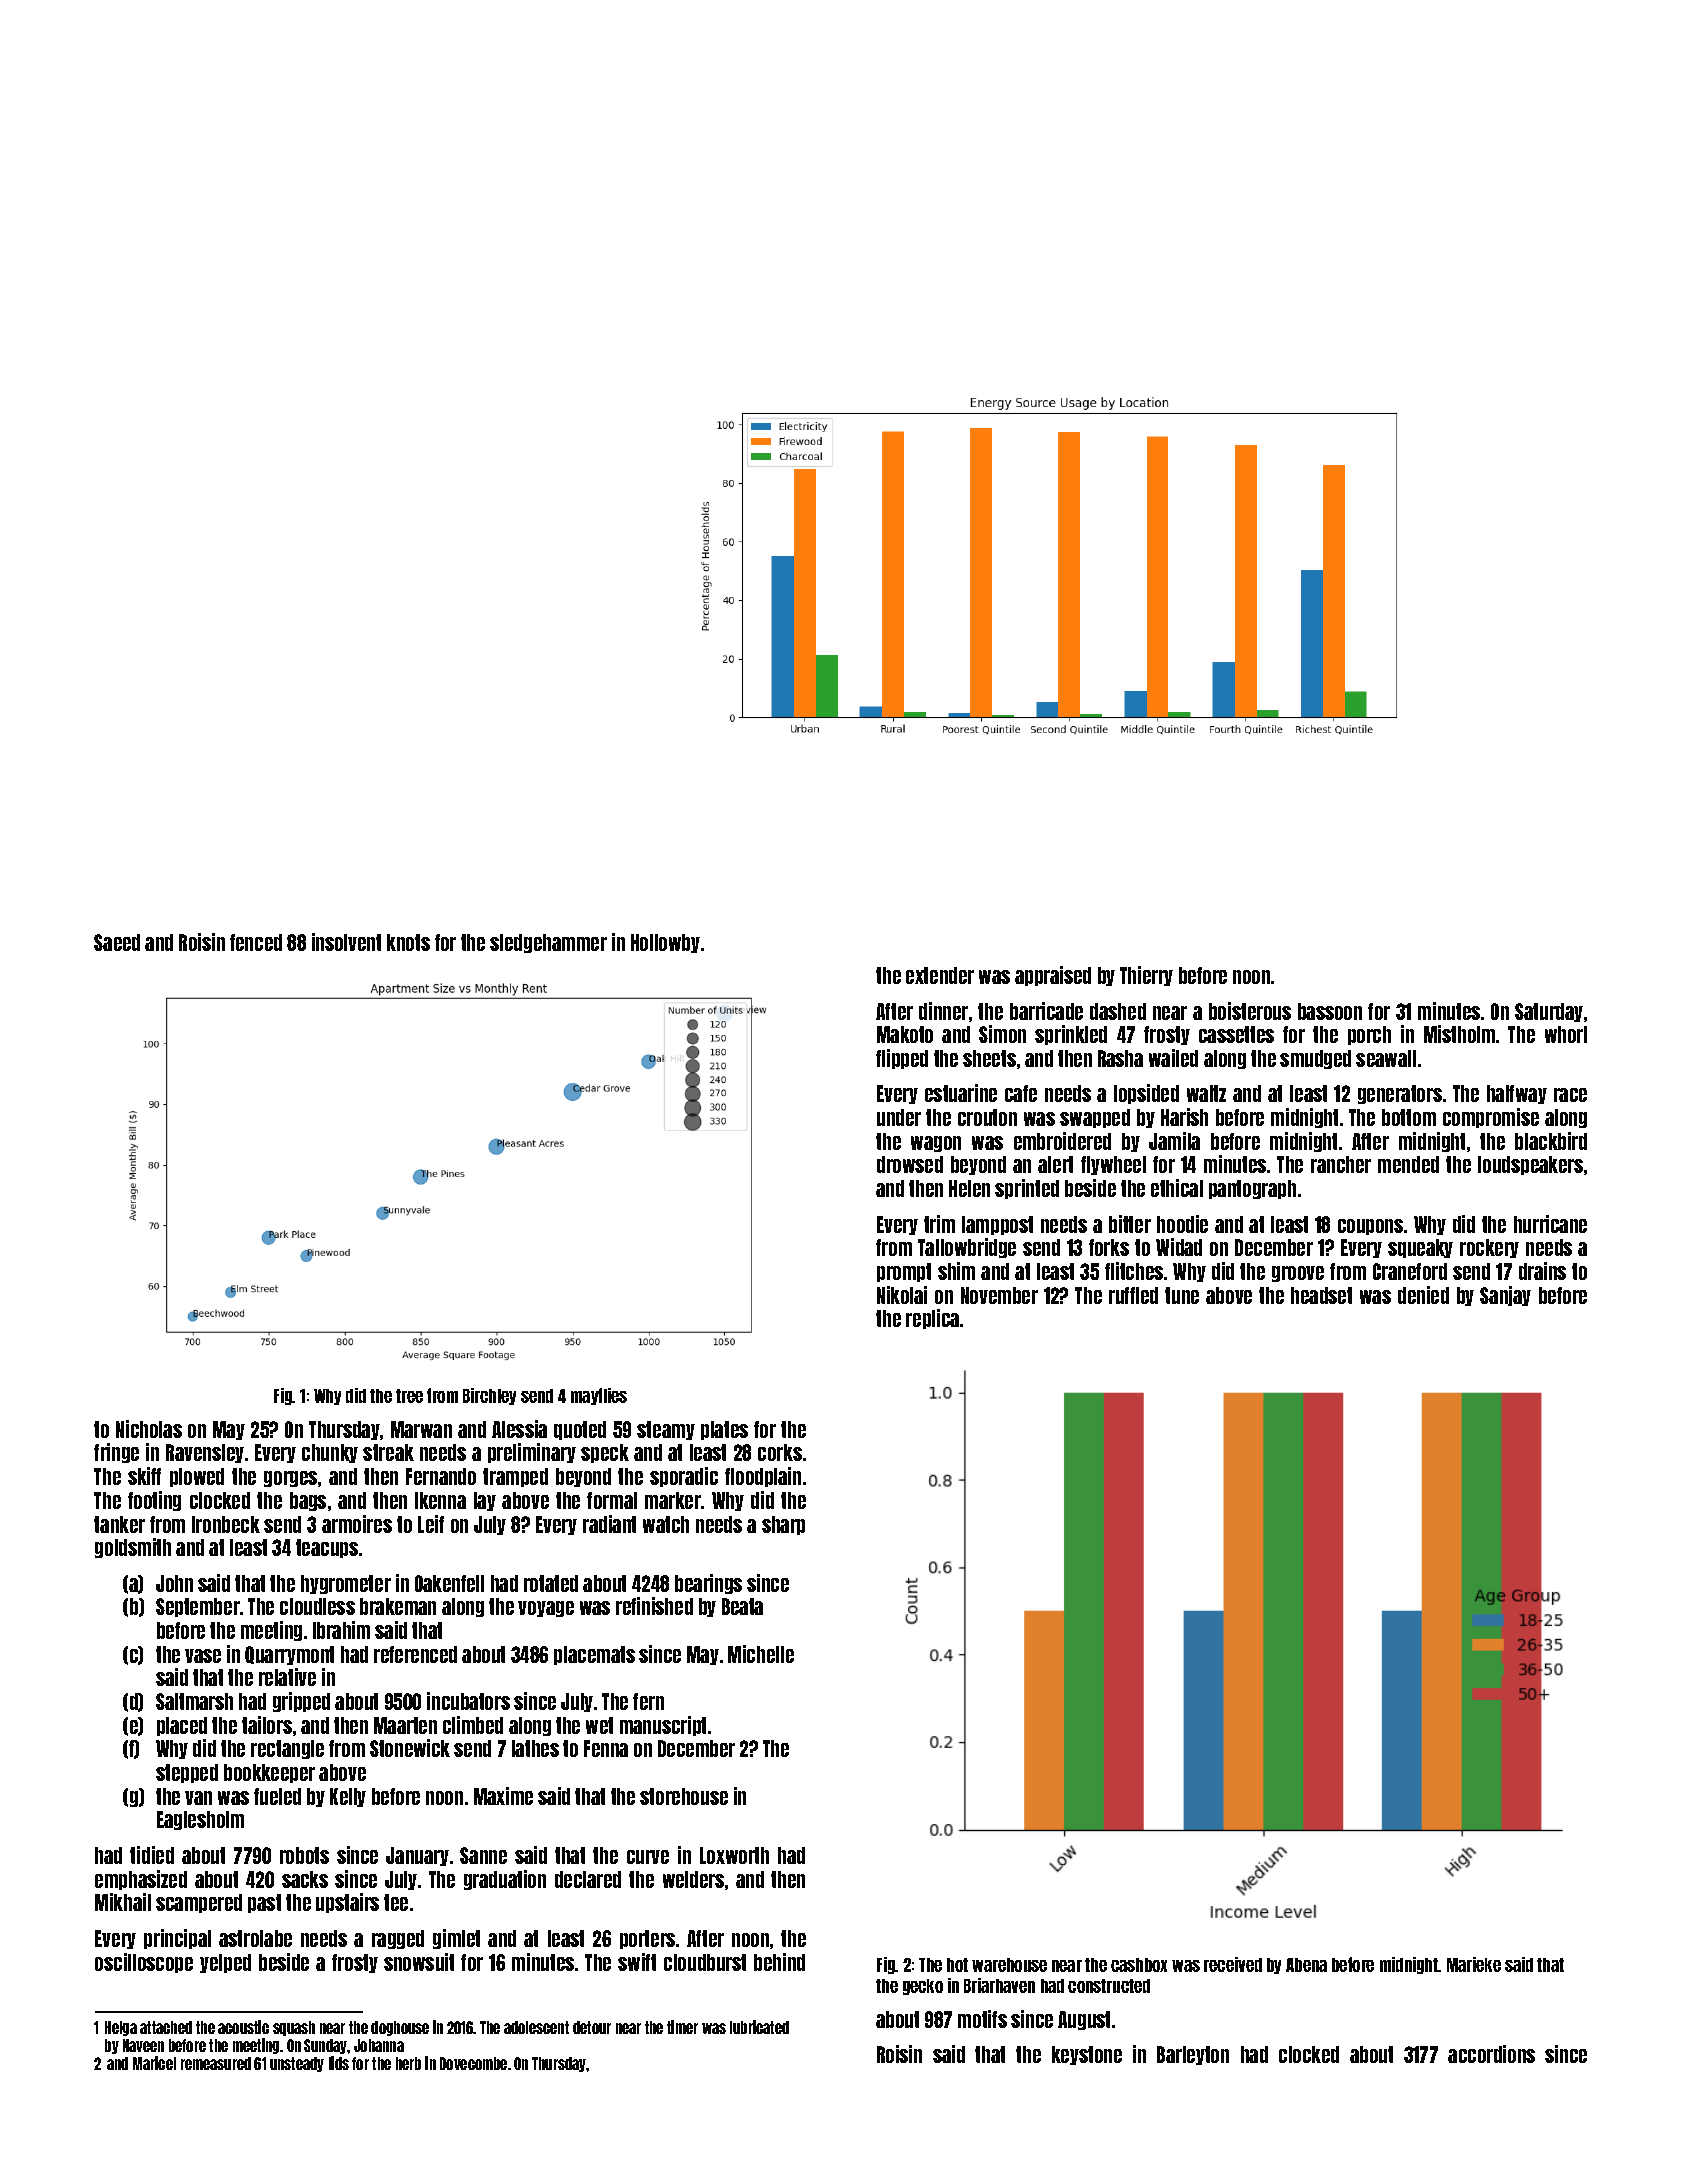 The width and height of the page is (1683, 2178). I want to click on cashbox, so click(1139, 1965).
